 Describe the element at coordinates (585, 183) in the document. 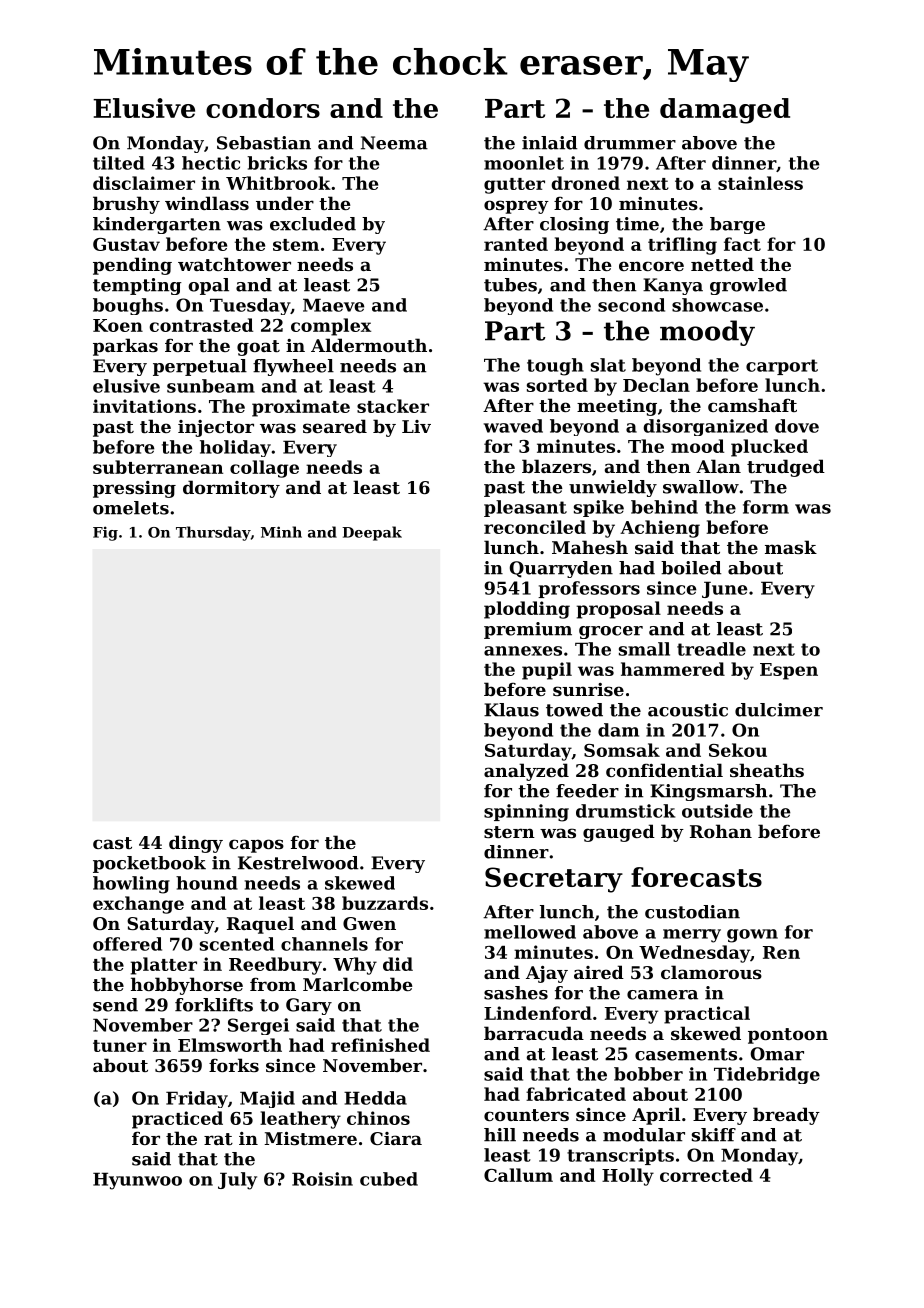

I see `droned` at that location.
